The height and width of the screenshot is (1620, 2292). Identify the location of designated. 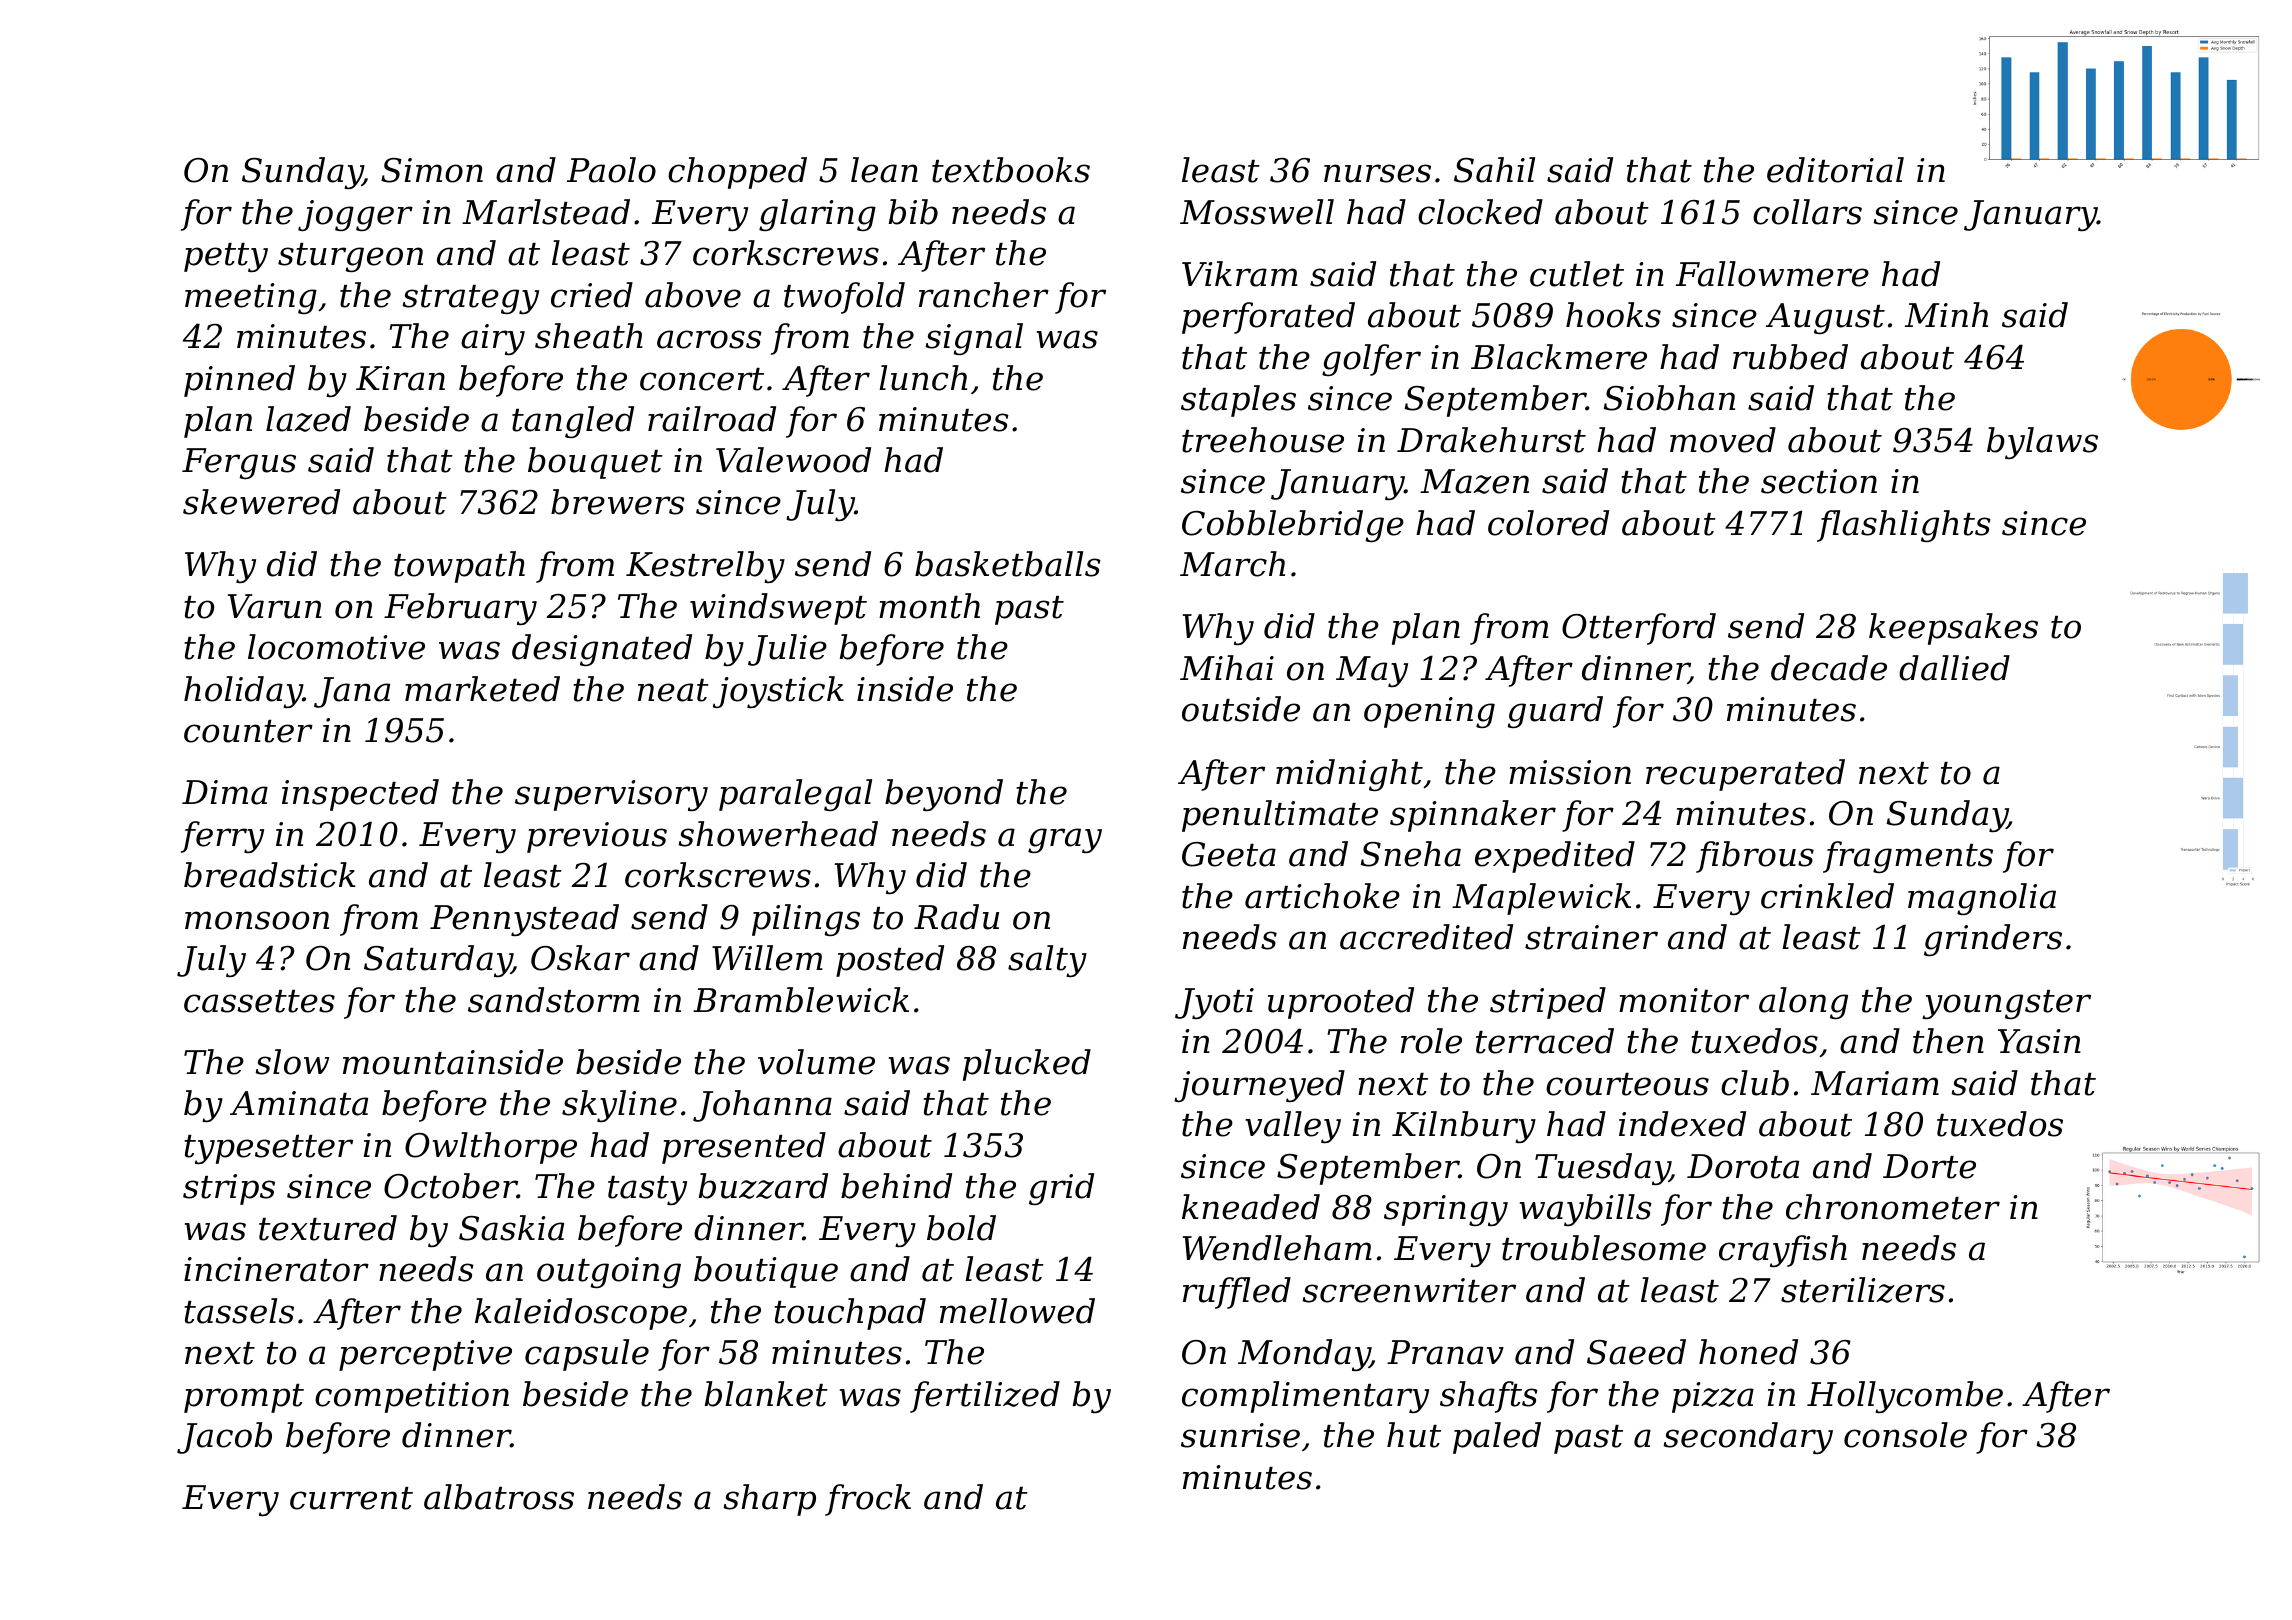
(602, 650).
